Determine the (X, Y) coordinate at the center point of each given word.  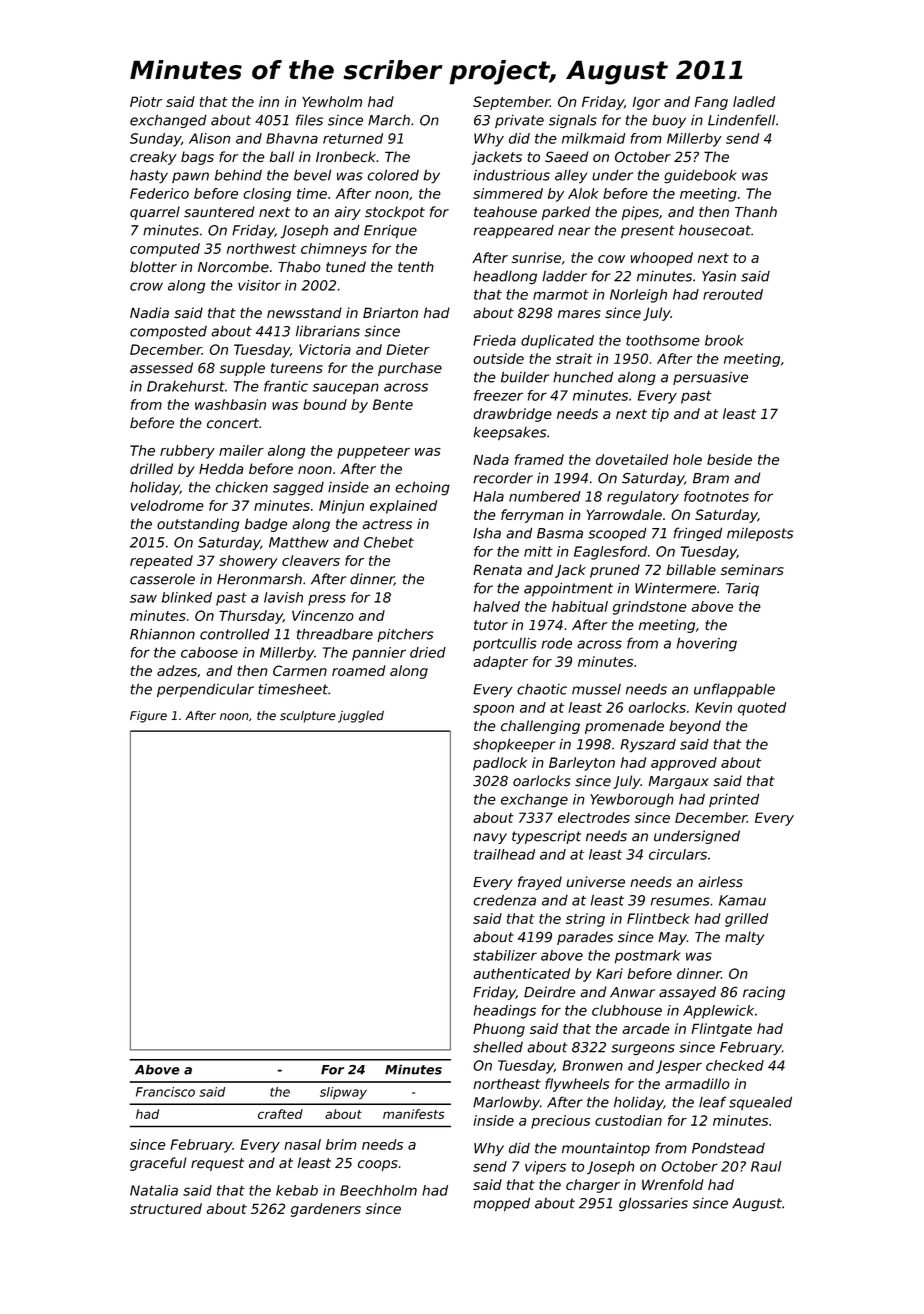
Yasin (719, 276)
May (672, 938)
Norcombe (233, 267)
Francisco (165, 1092)
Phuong (499, 1030)
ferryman (532, 516)
